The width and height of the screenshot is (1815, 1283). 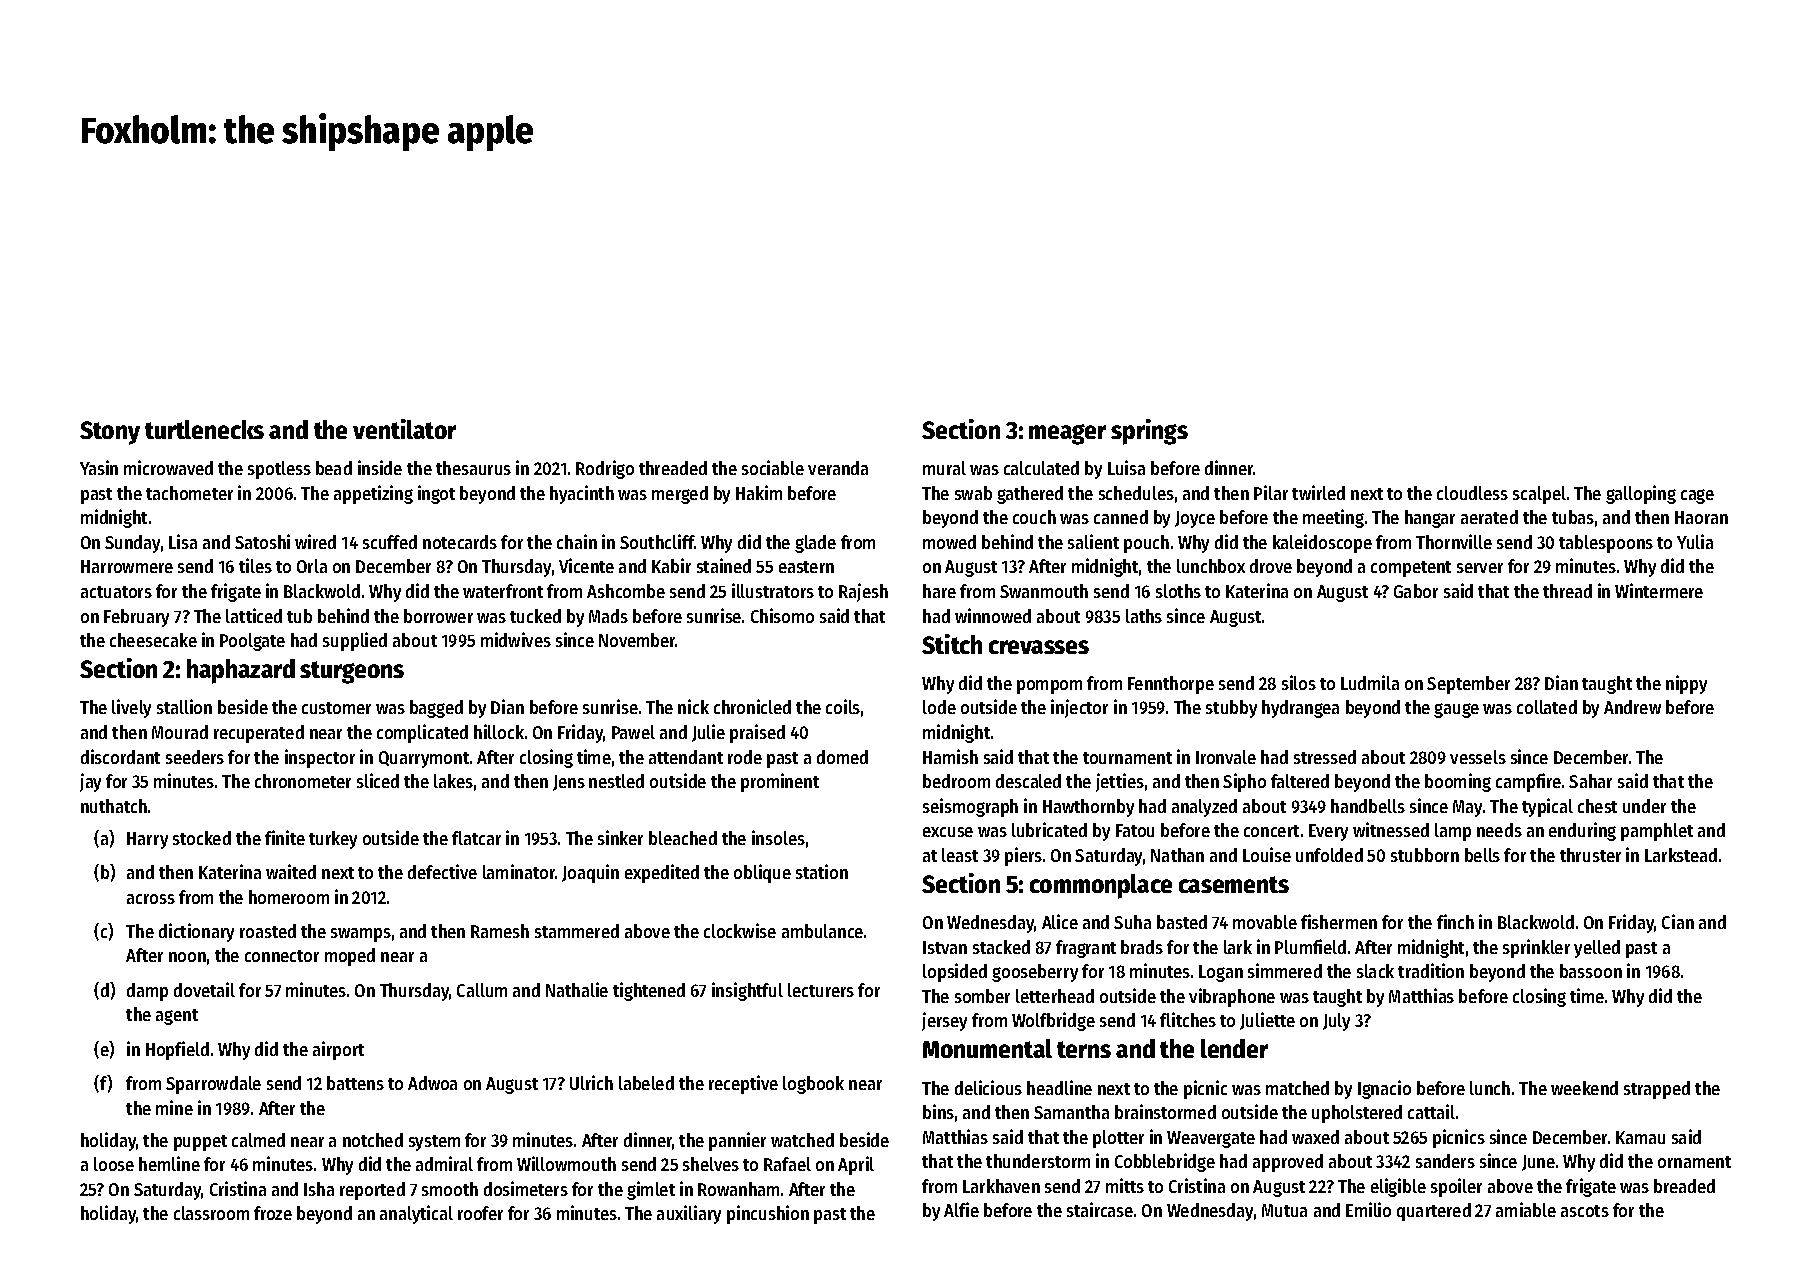 I want to click on turtlenecks, so click(x=204, y=429).
